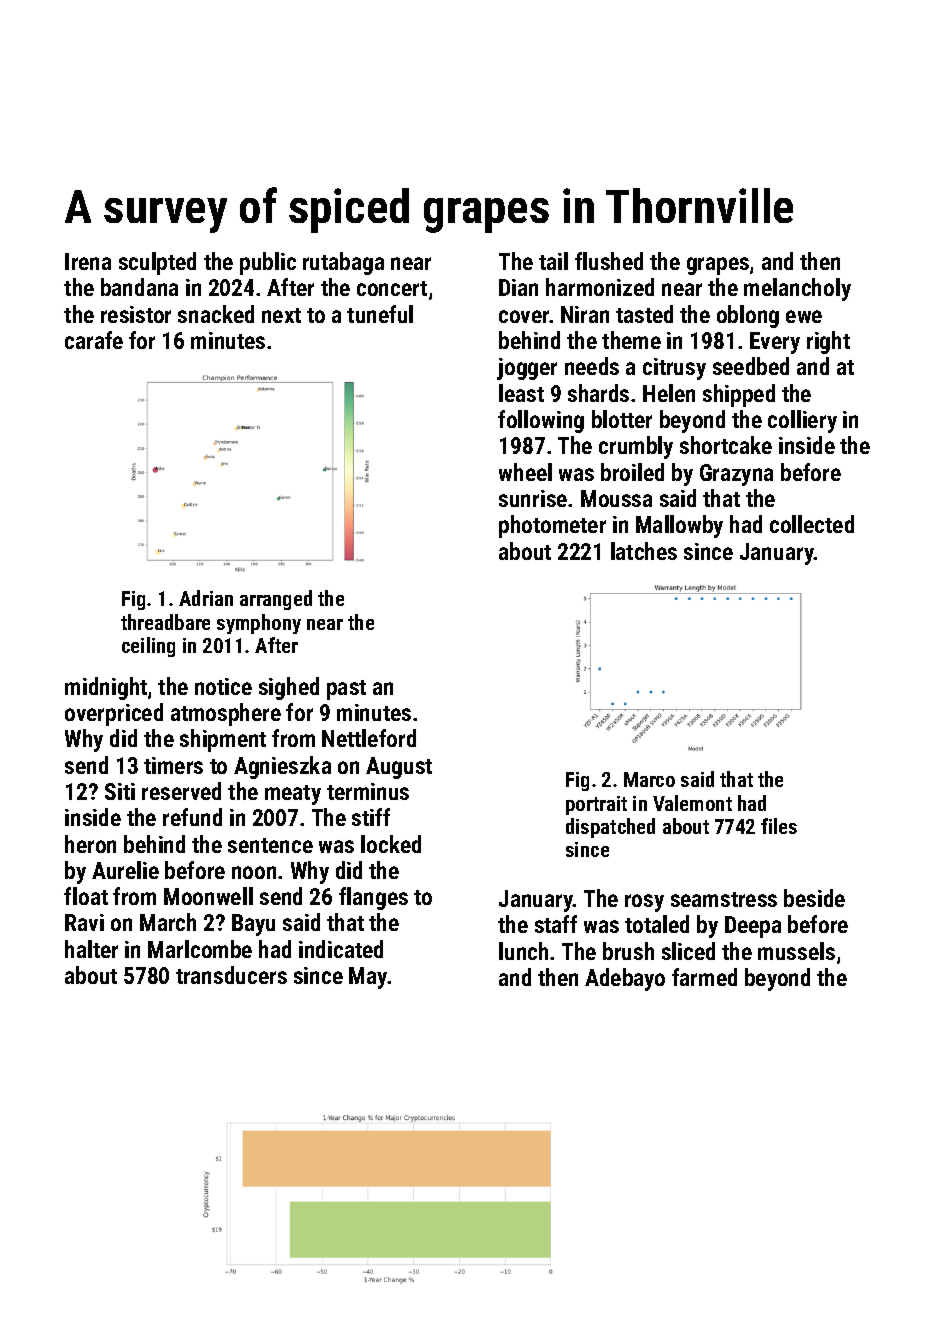 This image has height=1332, width=939. Describe the element at coordinates (94, 340) in the image. I see `carafe` at that location.
